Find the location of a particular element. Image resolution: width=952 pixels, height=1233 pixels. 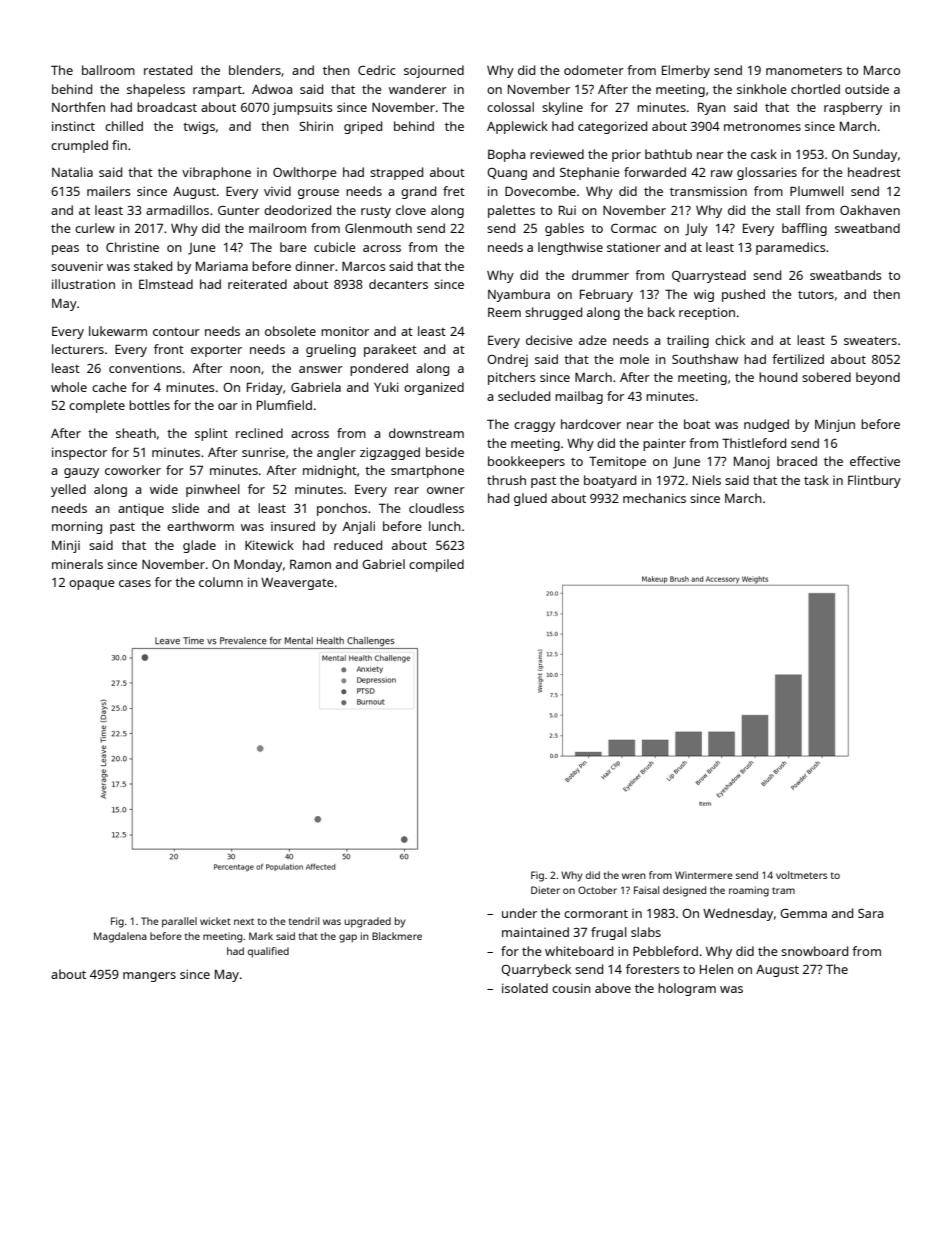

manometers is located at coordinates (804, 70).
